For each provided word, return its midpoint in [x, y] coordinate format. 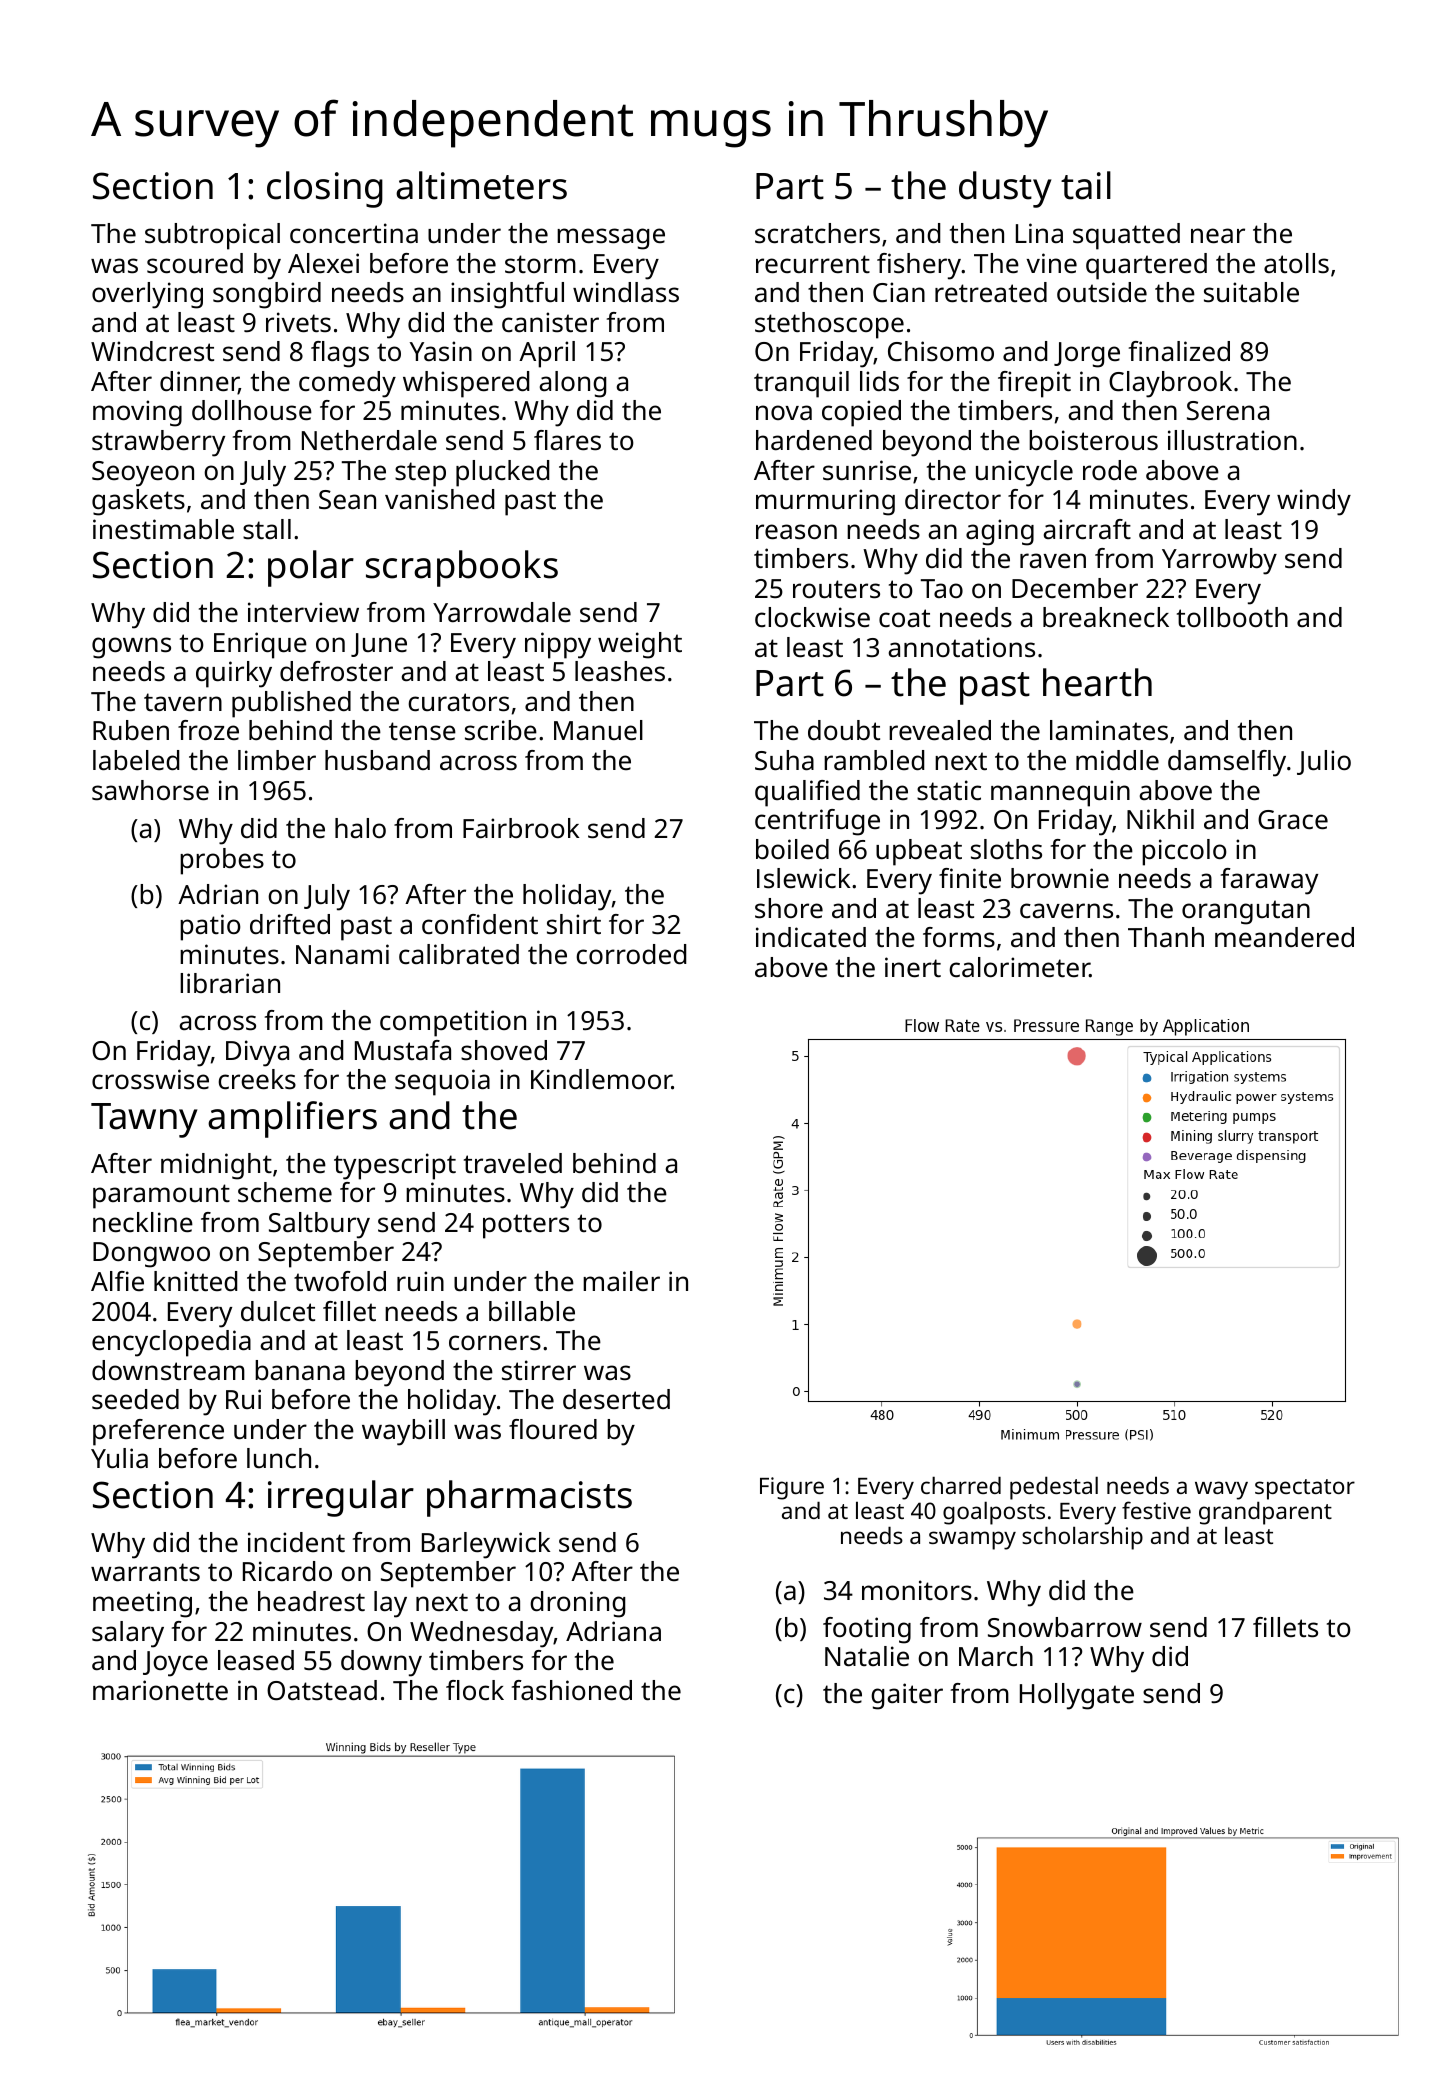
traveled [513, 1163]
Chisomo [941, 351]
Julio [1324, 762]
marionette [160, 1690]
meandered [1284, 937]
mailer [621, 1281]
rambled [874, 760]
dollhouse [252, 410]
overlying [147, 295]
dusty [1005, 189]
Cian [899, 292]
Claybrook [1170, 384]
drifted [290, 924]
